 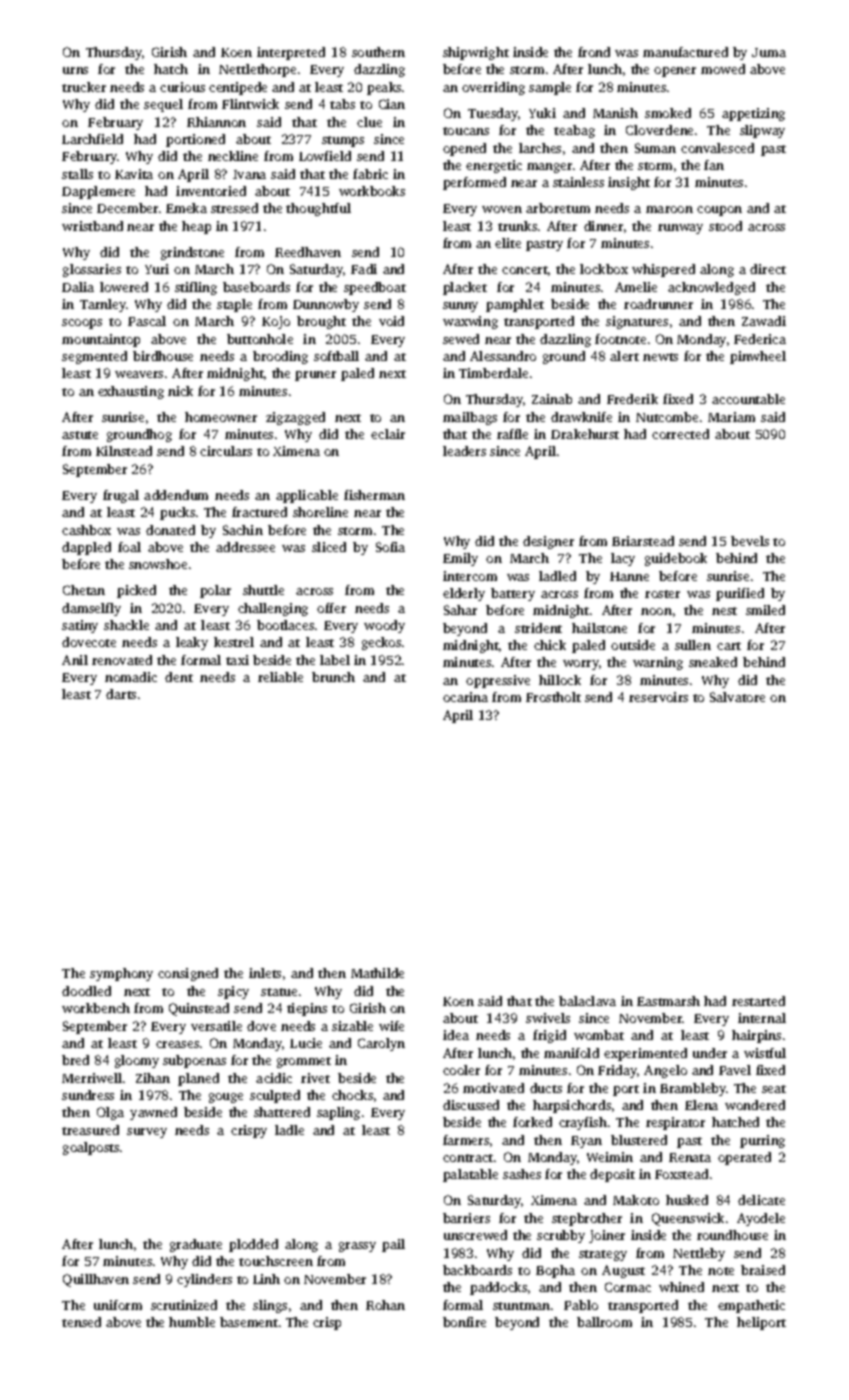 I want to click on sullen, so click(x=693, y=645).
